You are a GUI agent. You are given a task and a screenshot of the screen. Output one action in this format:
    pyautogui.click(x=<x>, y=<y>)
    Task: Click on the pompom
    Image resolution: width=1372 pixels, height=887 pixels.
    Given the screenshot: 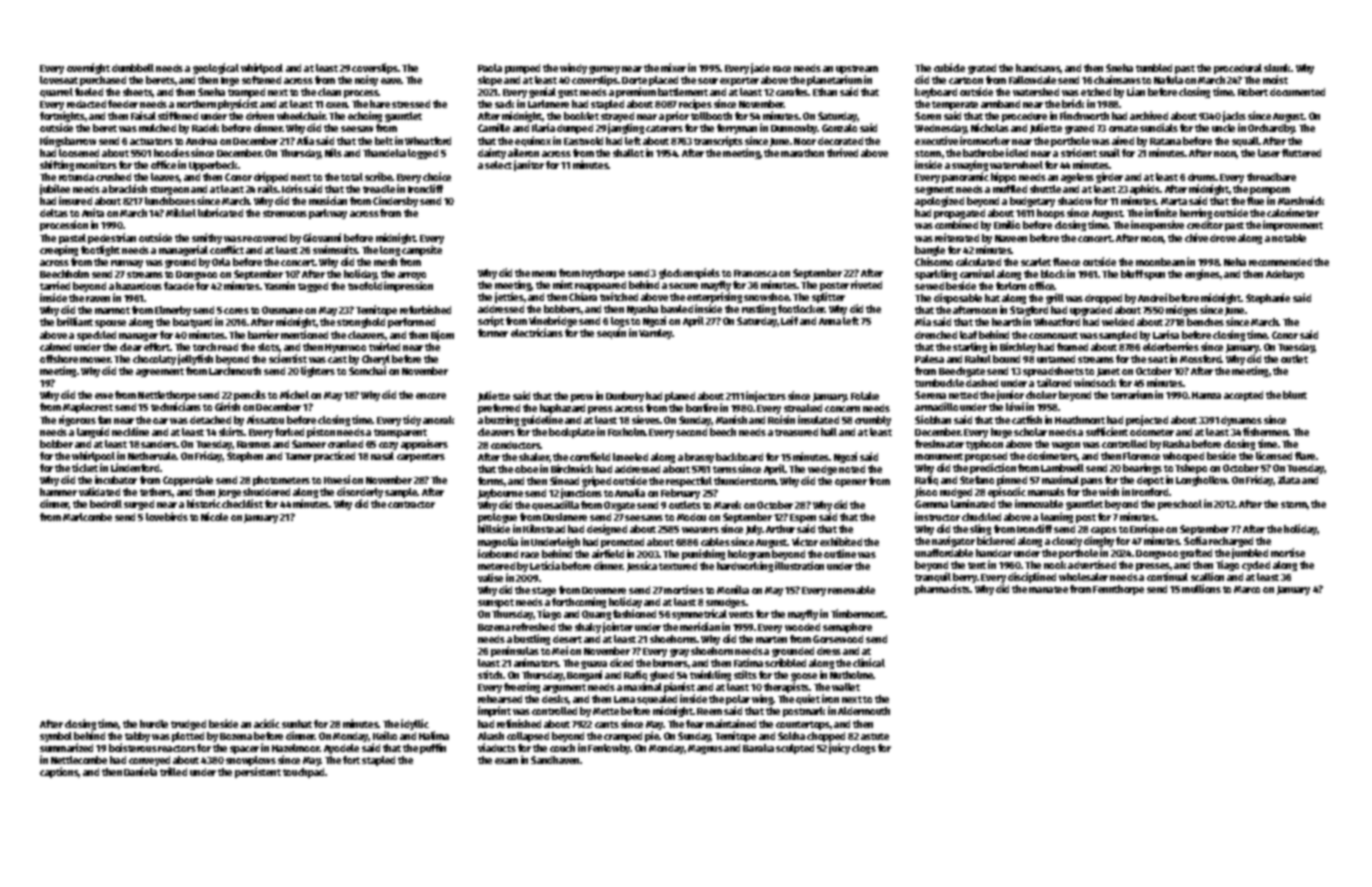 What is the action you would take?
    pyautogui.click(x=1270, y=191)
